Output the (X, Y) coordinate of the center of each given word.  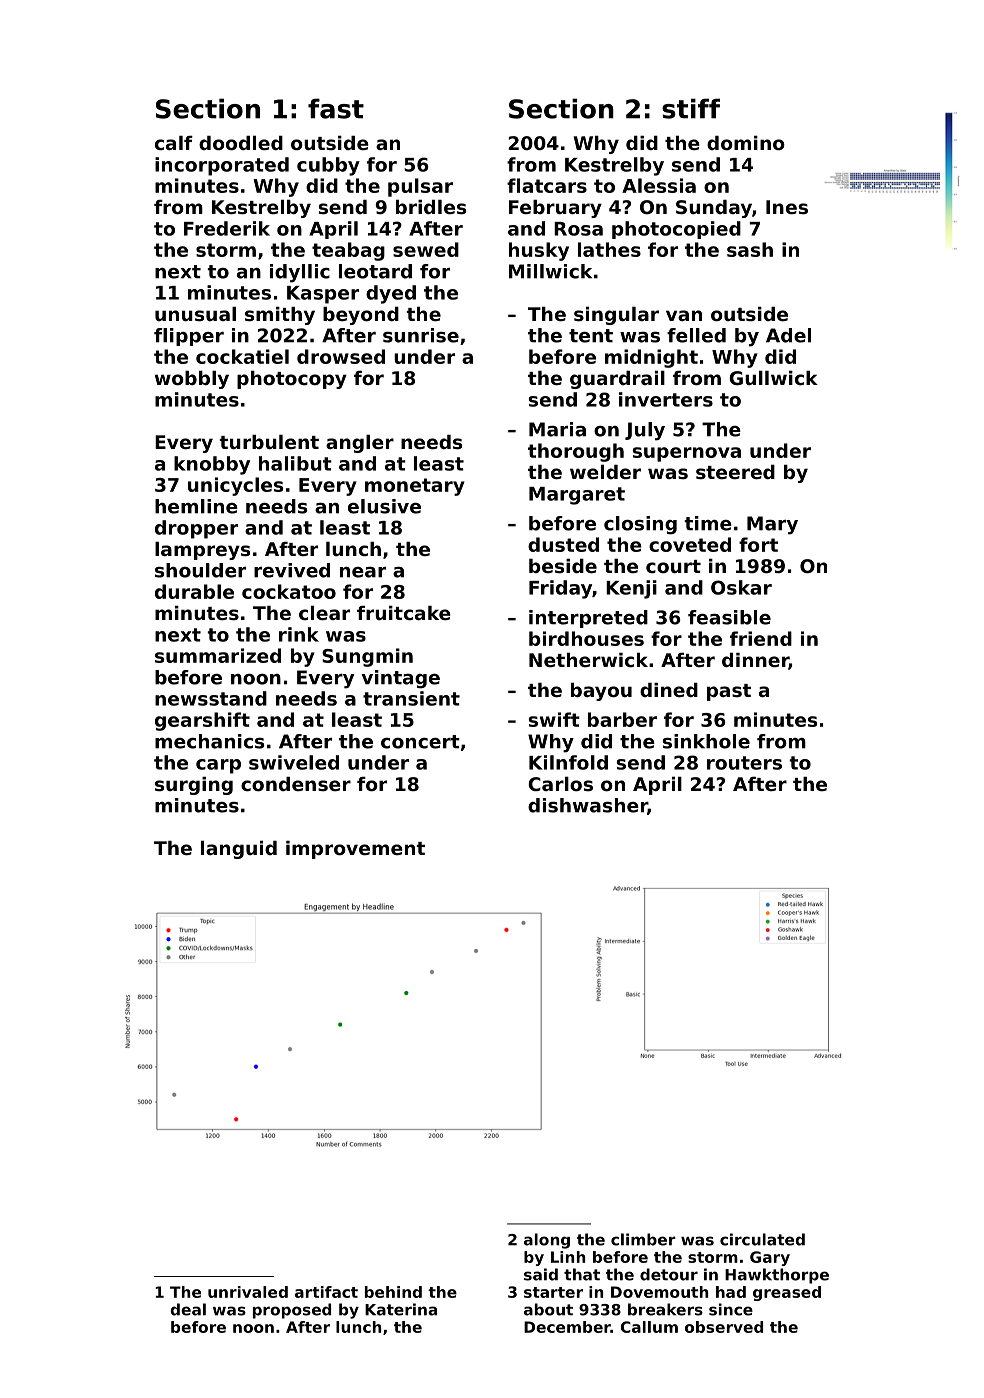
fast (336, 108)
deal (188, 1309)
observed (724, 1327)
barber (622, 719)
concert (420, 742)
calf (174, 143)
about (548, 1309)
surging (194, 786)
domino (746, 143)
